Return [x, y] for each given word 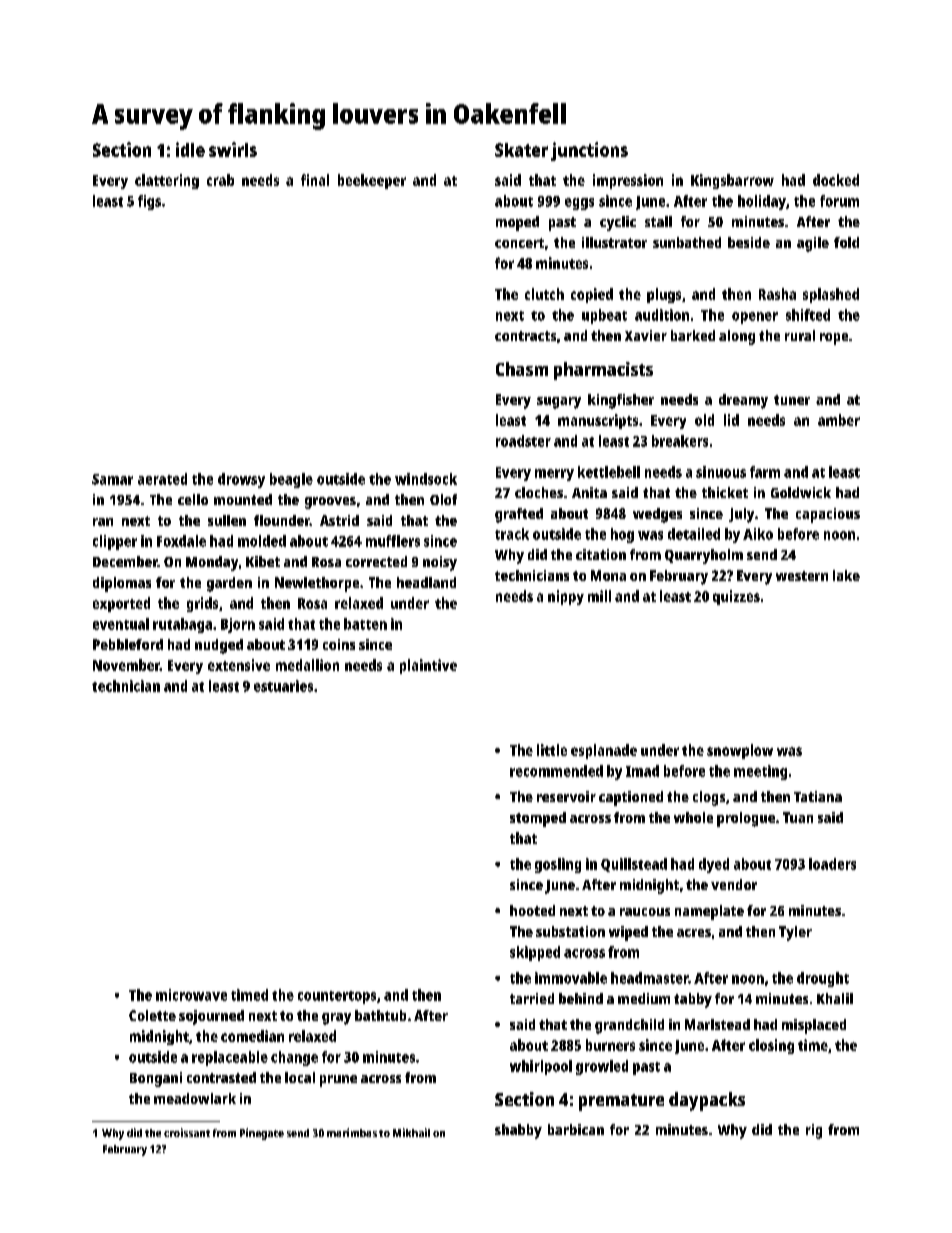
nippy [566, 597]
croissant [187, 1132]
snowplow [740, 751]
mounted [243, 499]
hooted [532, 910]
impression [628, 181]
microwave [191, 995]
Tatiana [818, 796]
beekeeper [372, 181]
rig [814, 1131]
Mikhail [411, 1132]
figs [149, 202]
